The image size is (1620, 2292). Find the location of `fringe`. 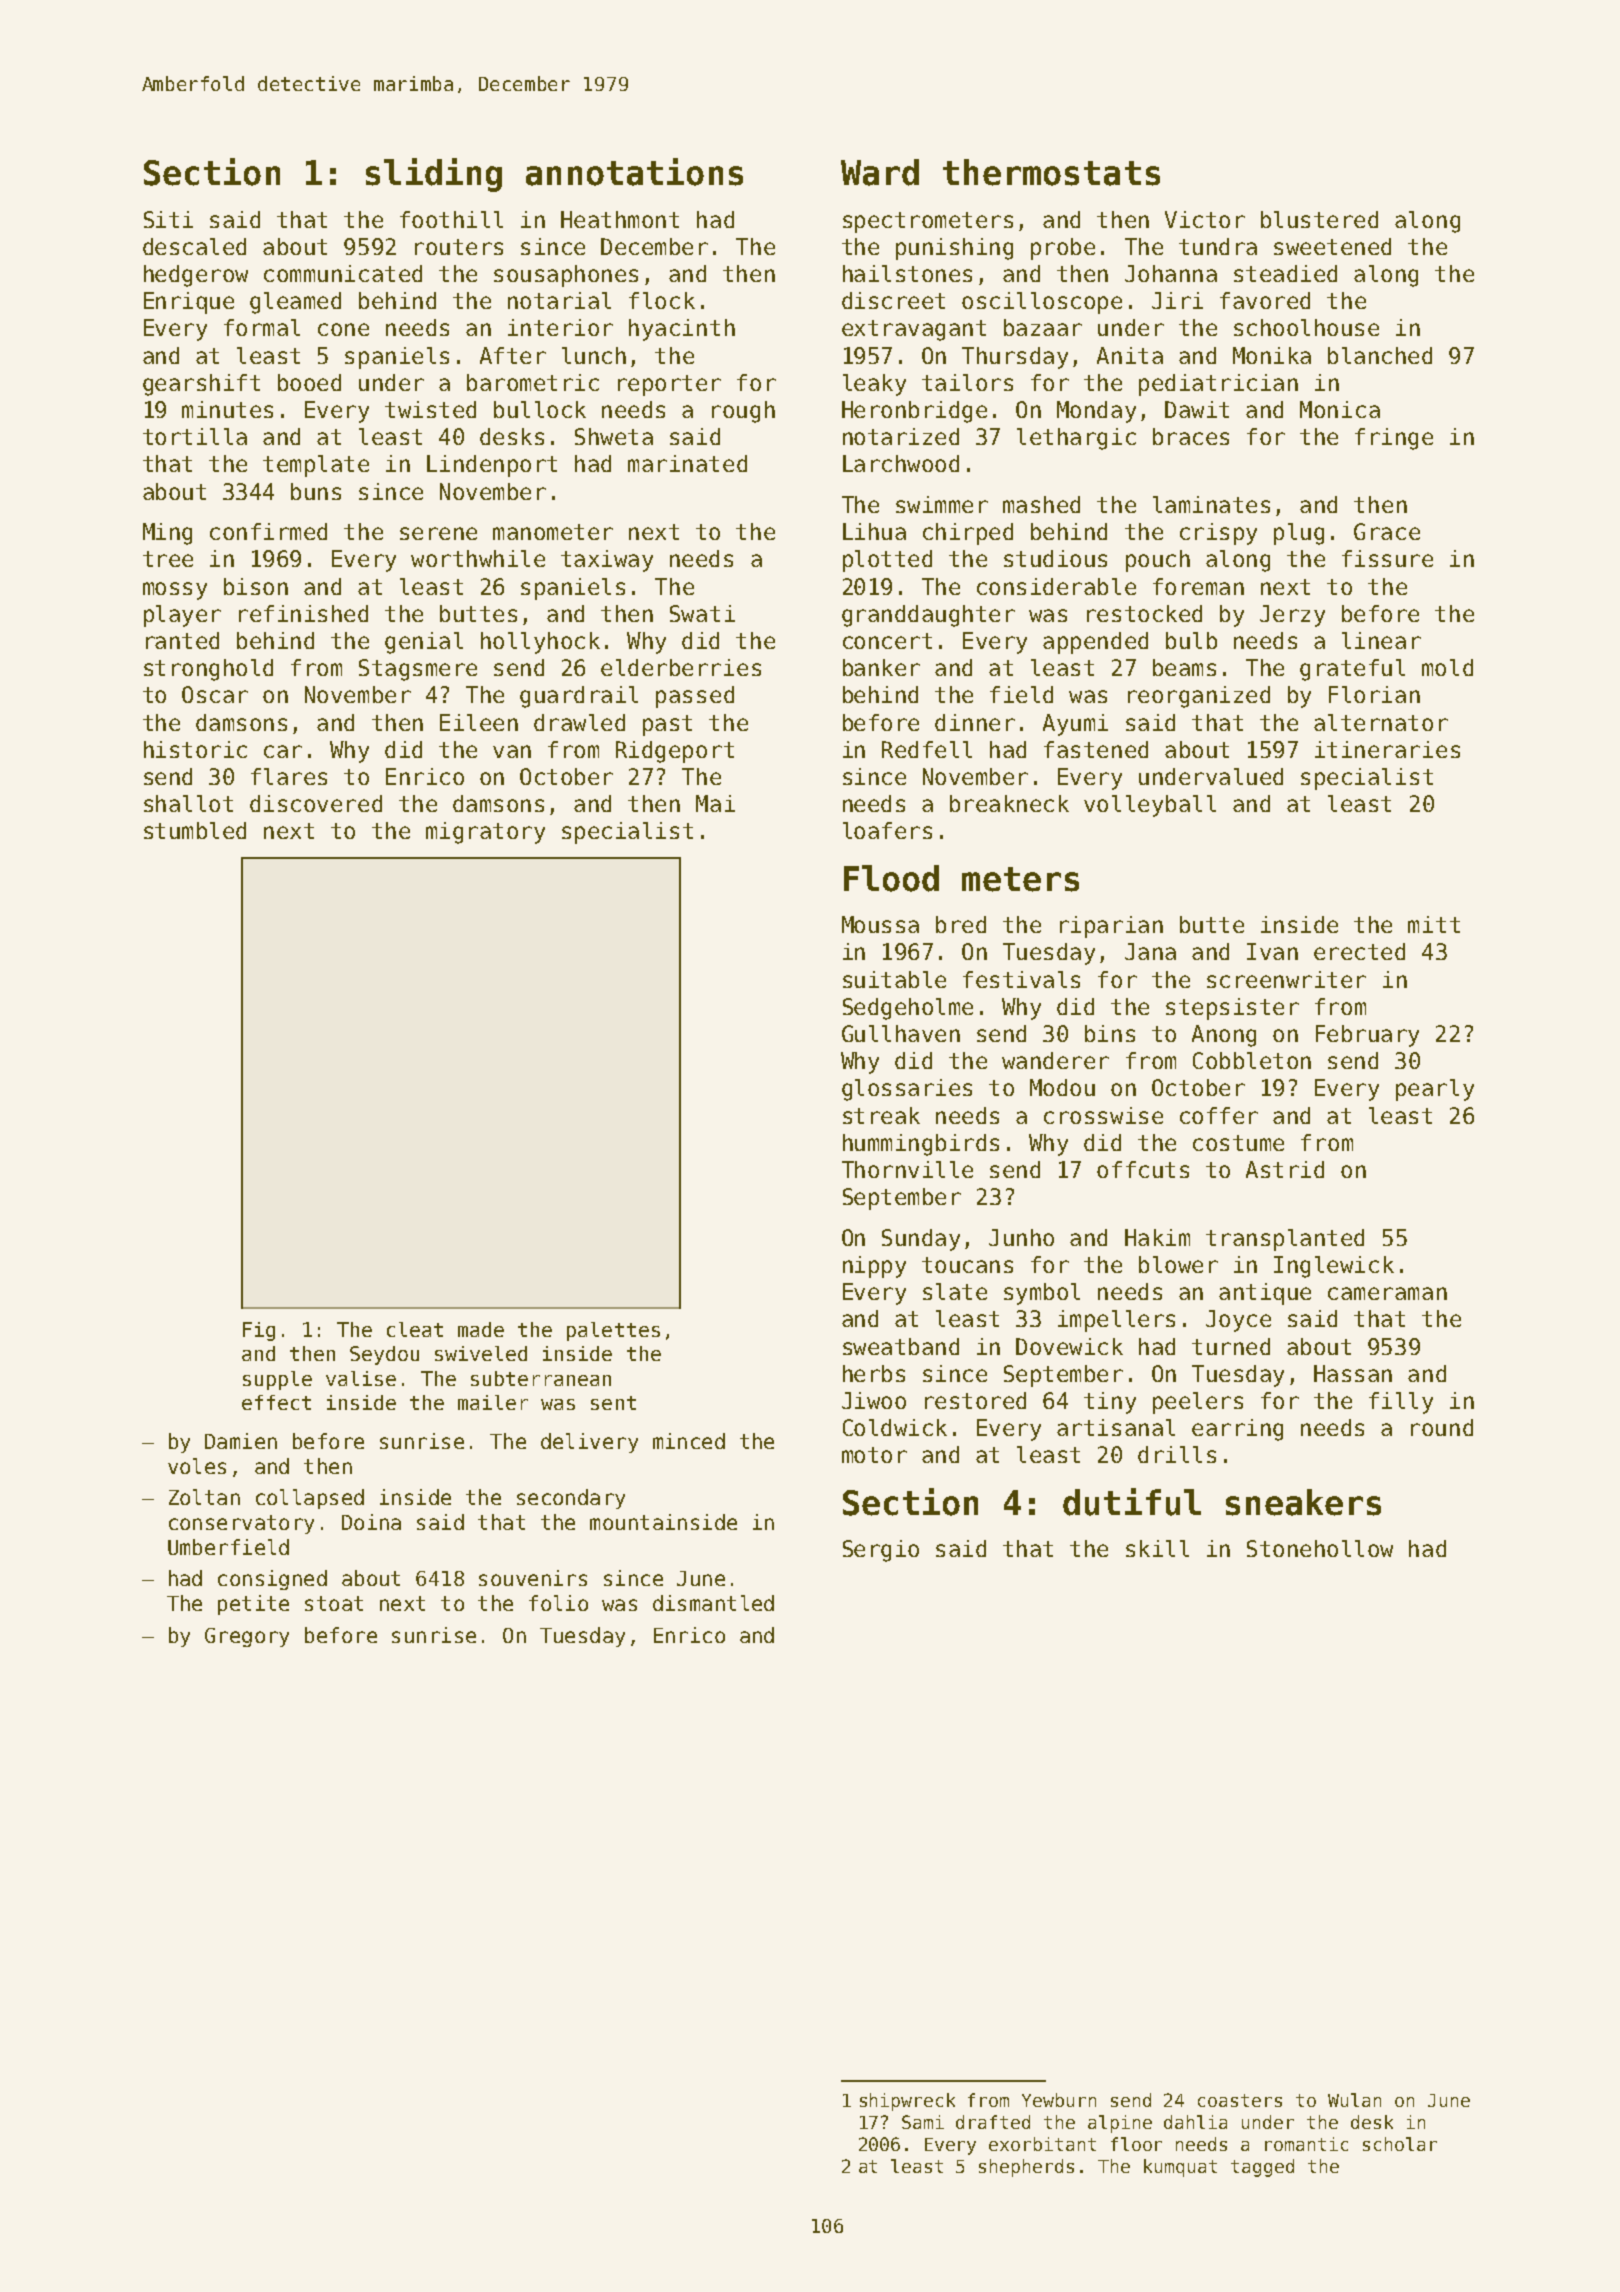

fringe is located at coordinates (1394, 439).
